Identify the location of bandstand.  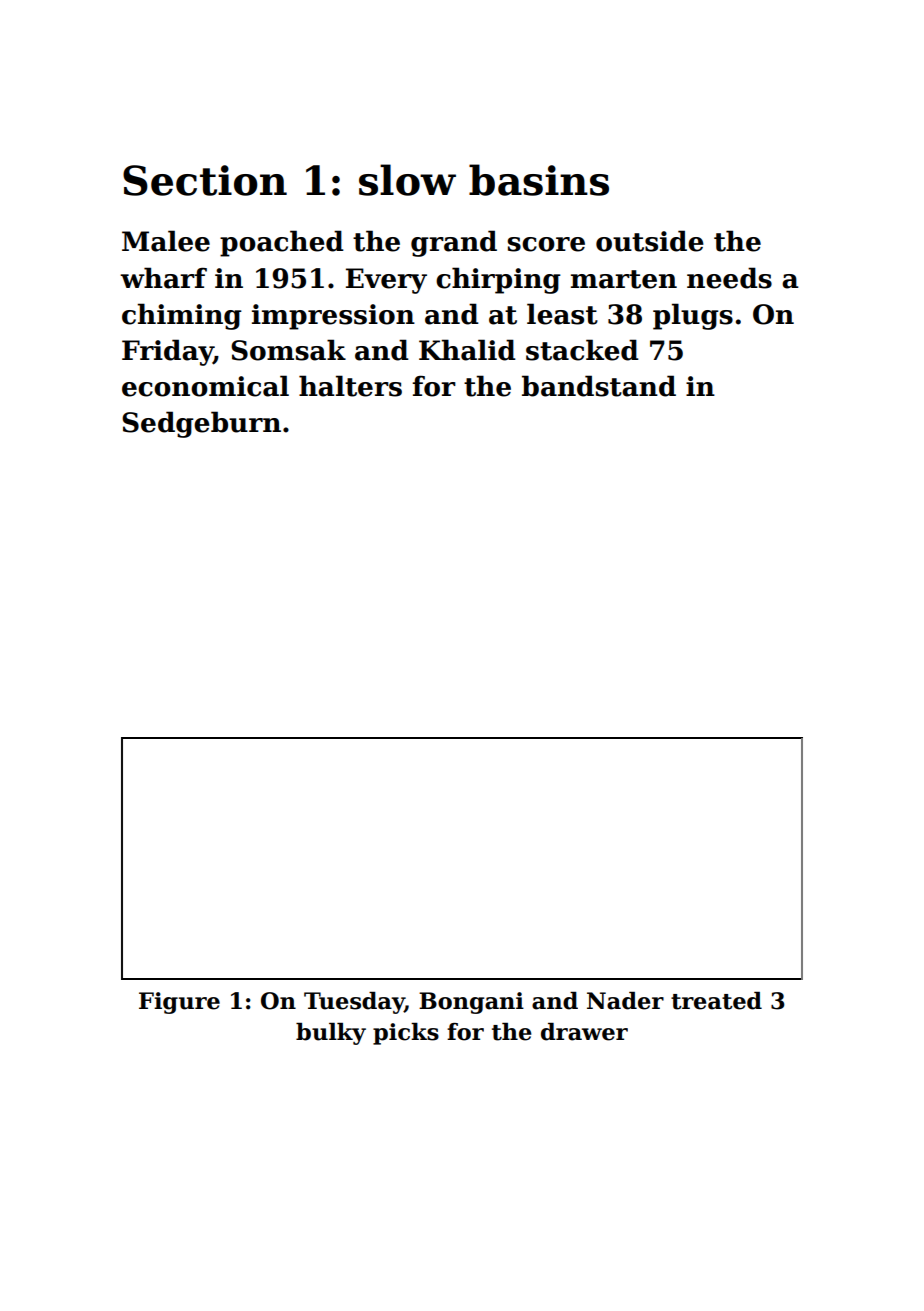
(599, 386).
